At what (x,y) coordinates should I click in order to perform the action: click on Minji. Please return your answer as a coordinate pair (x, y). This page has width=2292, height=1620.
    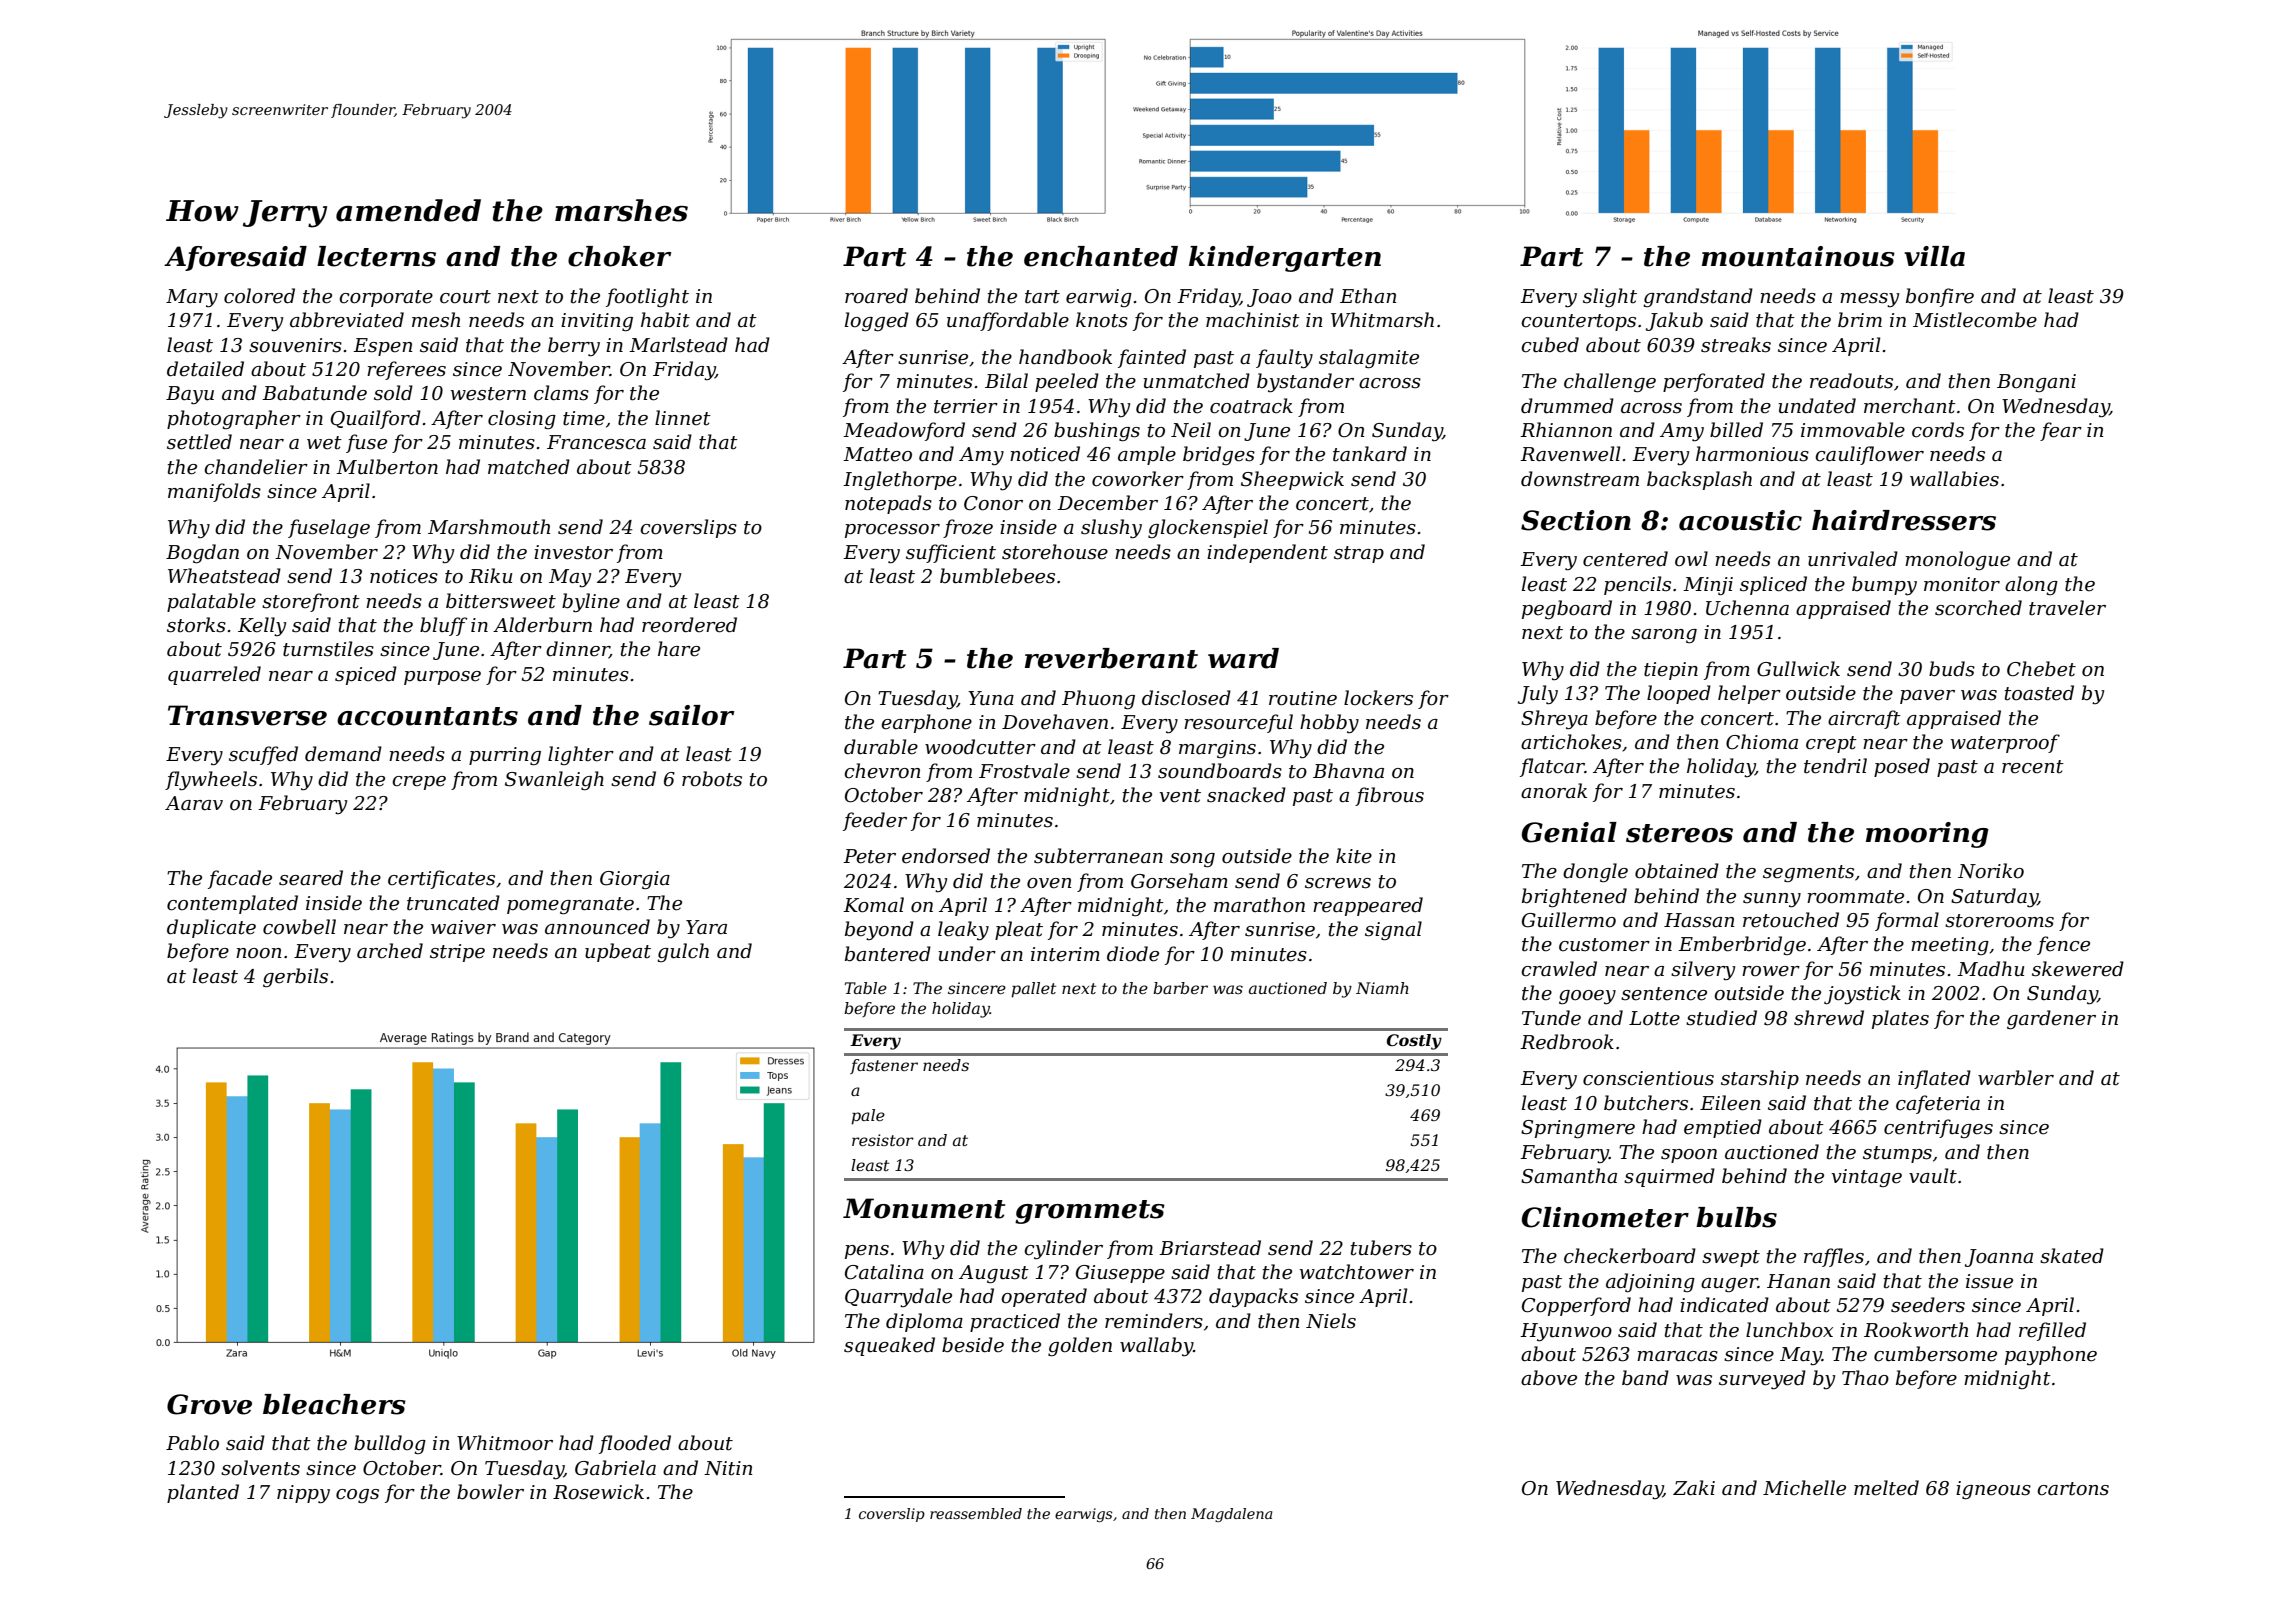
    Looking at the image, I should click on (1708, 586).
